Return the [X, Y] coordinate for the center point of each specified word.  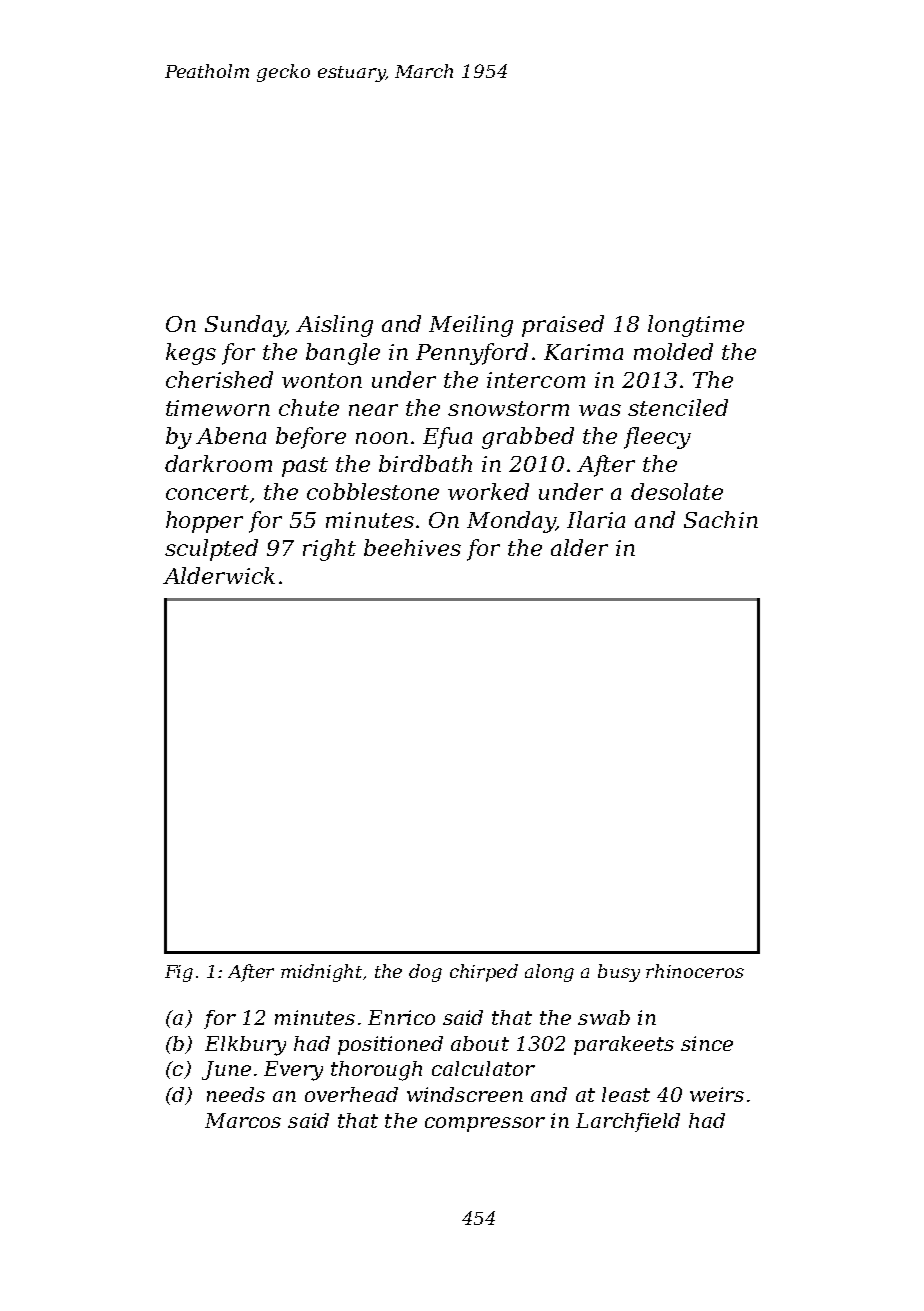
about [480, 1043]
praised [563, 326]
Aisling [334, 326]
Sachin [721, 519]
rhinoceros [695, 971]
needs [236, 1094]
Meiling [471, 326]
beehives [412, 547]
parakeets [624, 1045]
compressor [485, 1124]
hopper [204, 522]
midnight [321, 973]
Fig [179, 973]
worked [488, 491]
